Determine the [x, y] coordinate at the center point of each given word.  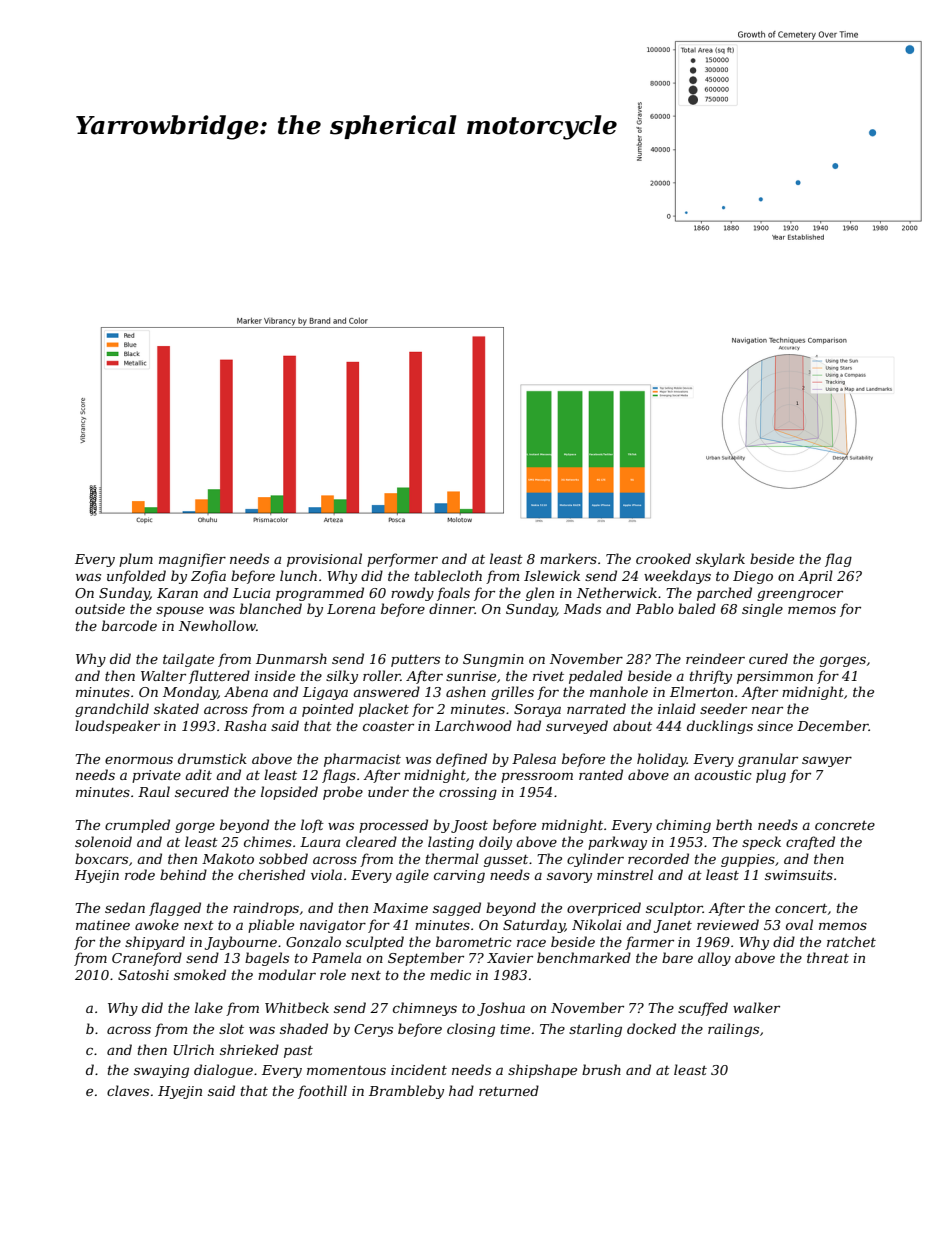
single [762, 610]
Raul [154, 791]
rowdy [412, 594]
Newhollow [217, 625]
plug [771, 776]
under [388, 791]
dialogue [223, 1071]
